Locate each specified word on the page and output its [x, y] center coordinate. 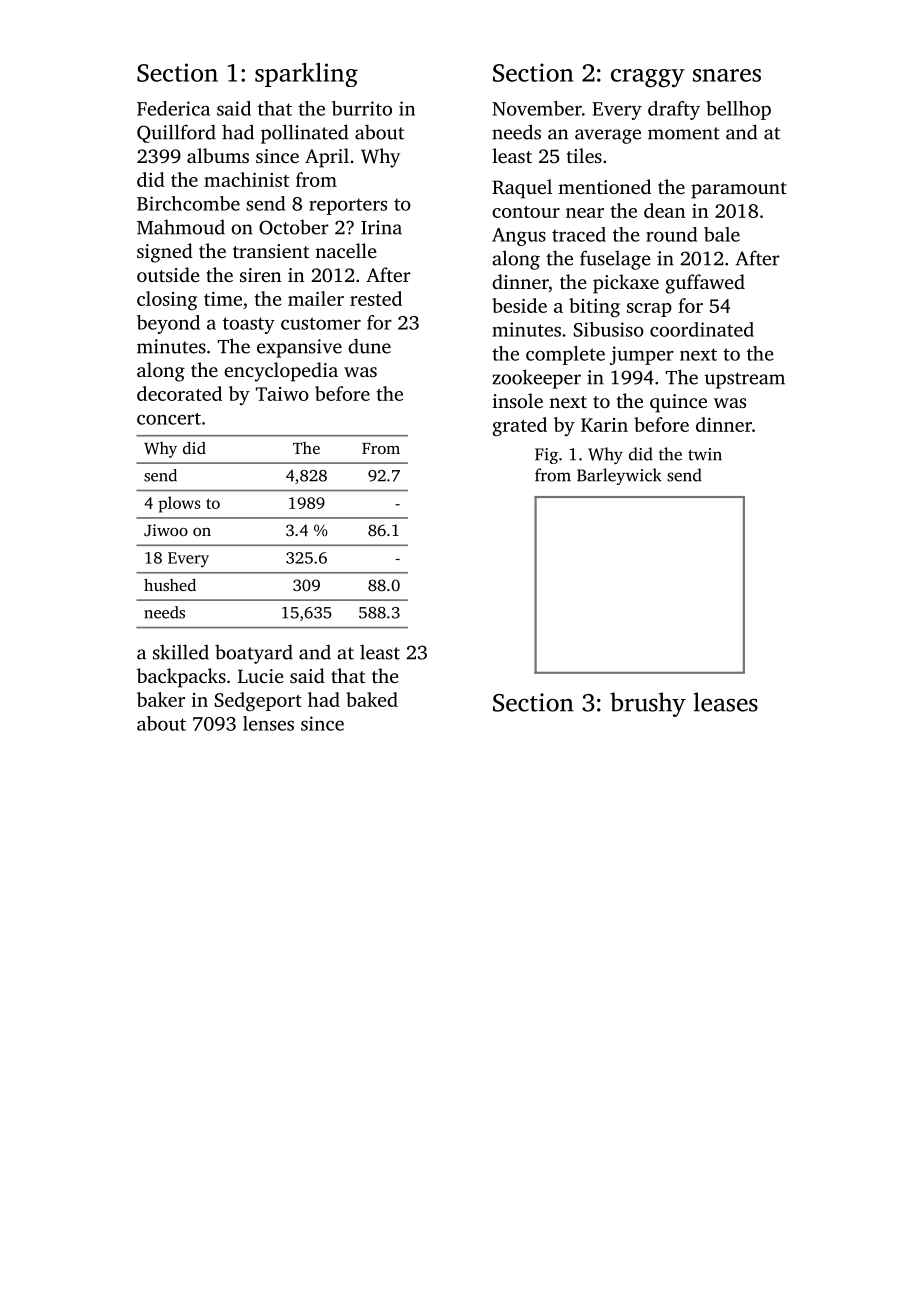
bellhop [738, 110]
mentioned [604, 186]
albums [218, 155]
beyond [168, 324]
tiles [584, 155]
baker [161, 699]
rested [376, 298]
